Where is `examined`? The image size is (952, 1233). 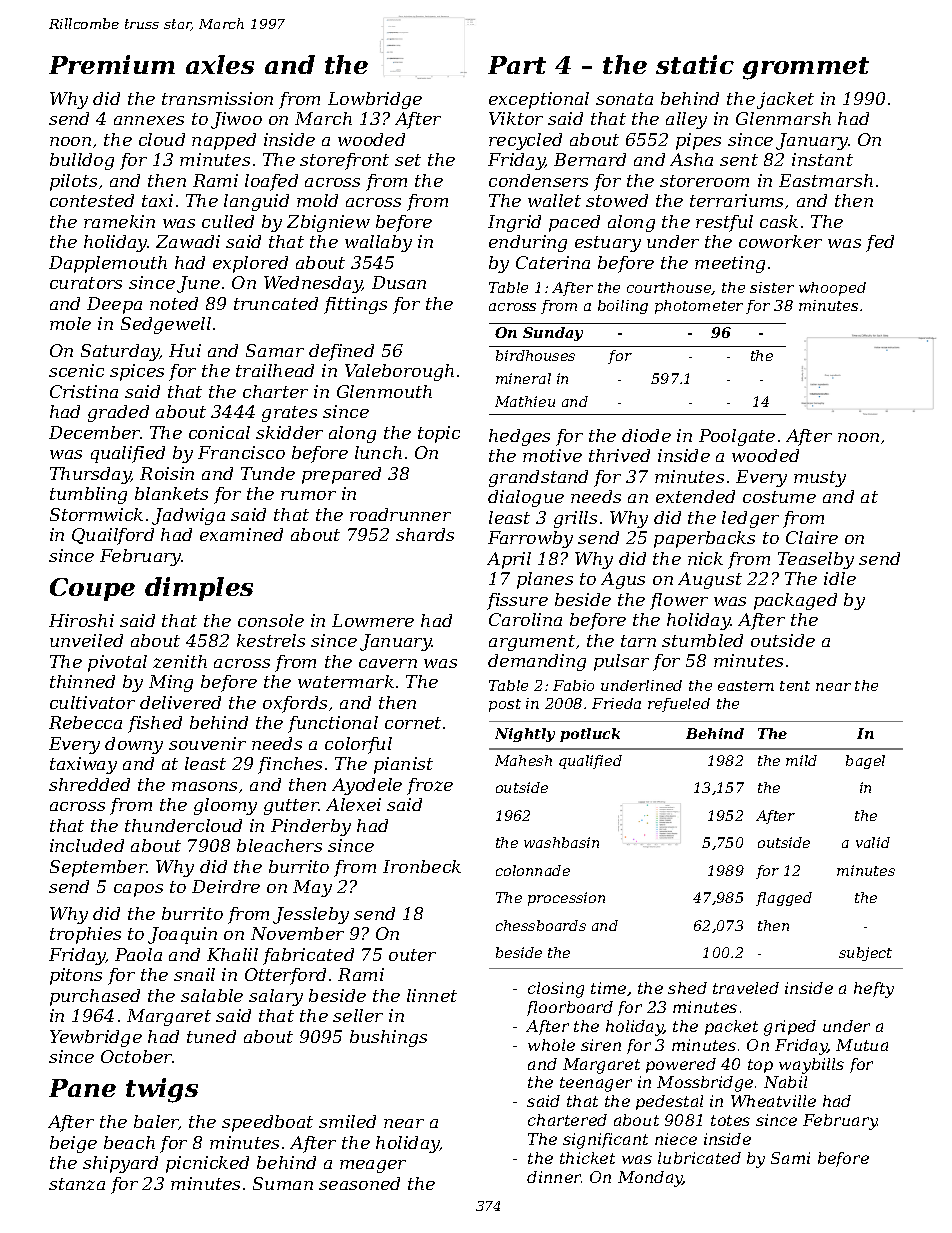 examined is located at coordinates (241, 534).
